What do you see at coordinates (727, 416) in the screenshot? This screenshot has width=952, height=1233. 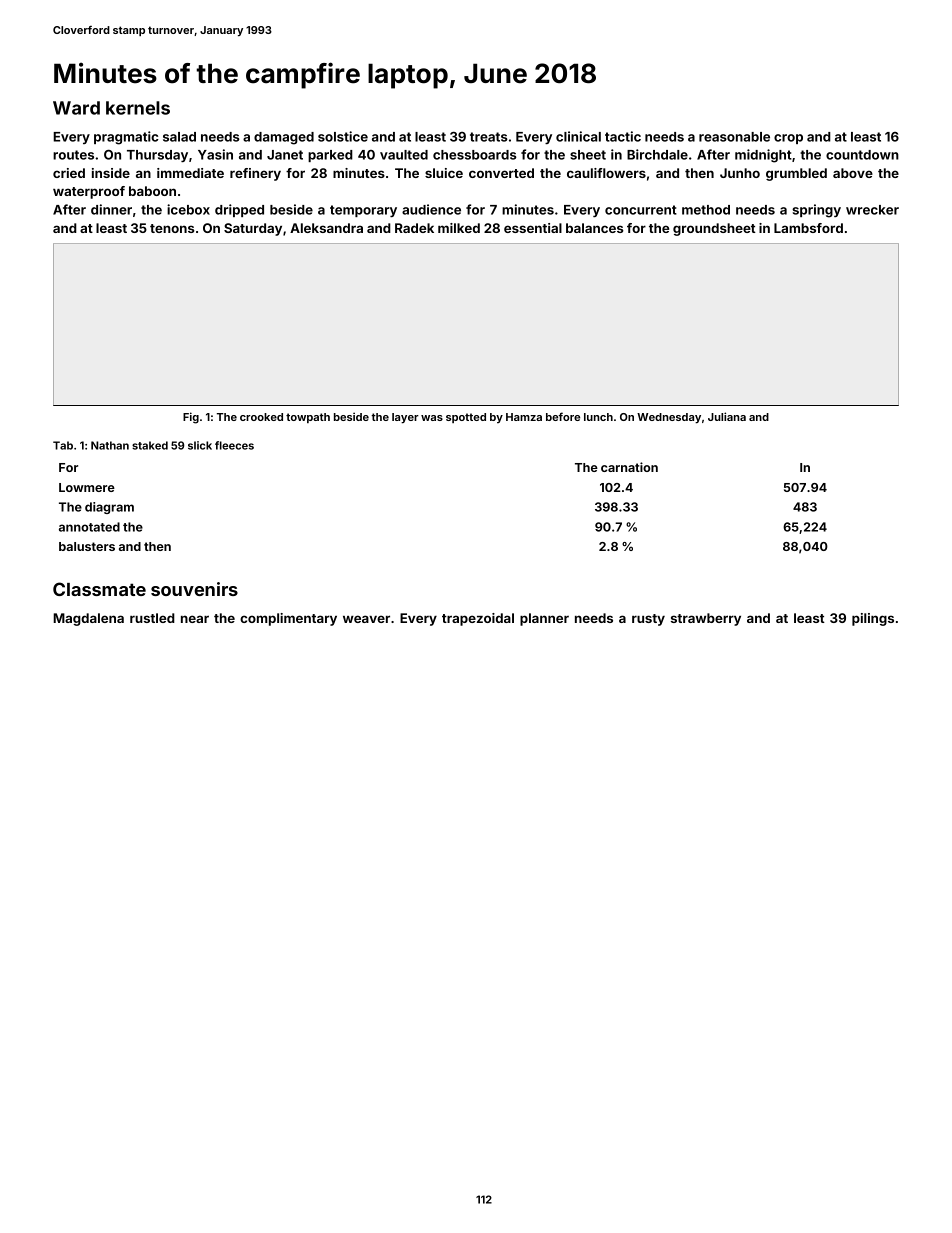 I see `Juliana` at bounding box center [727, 416].
